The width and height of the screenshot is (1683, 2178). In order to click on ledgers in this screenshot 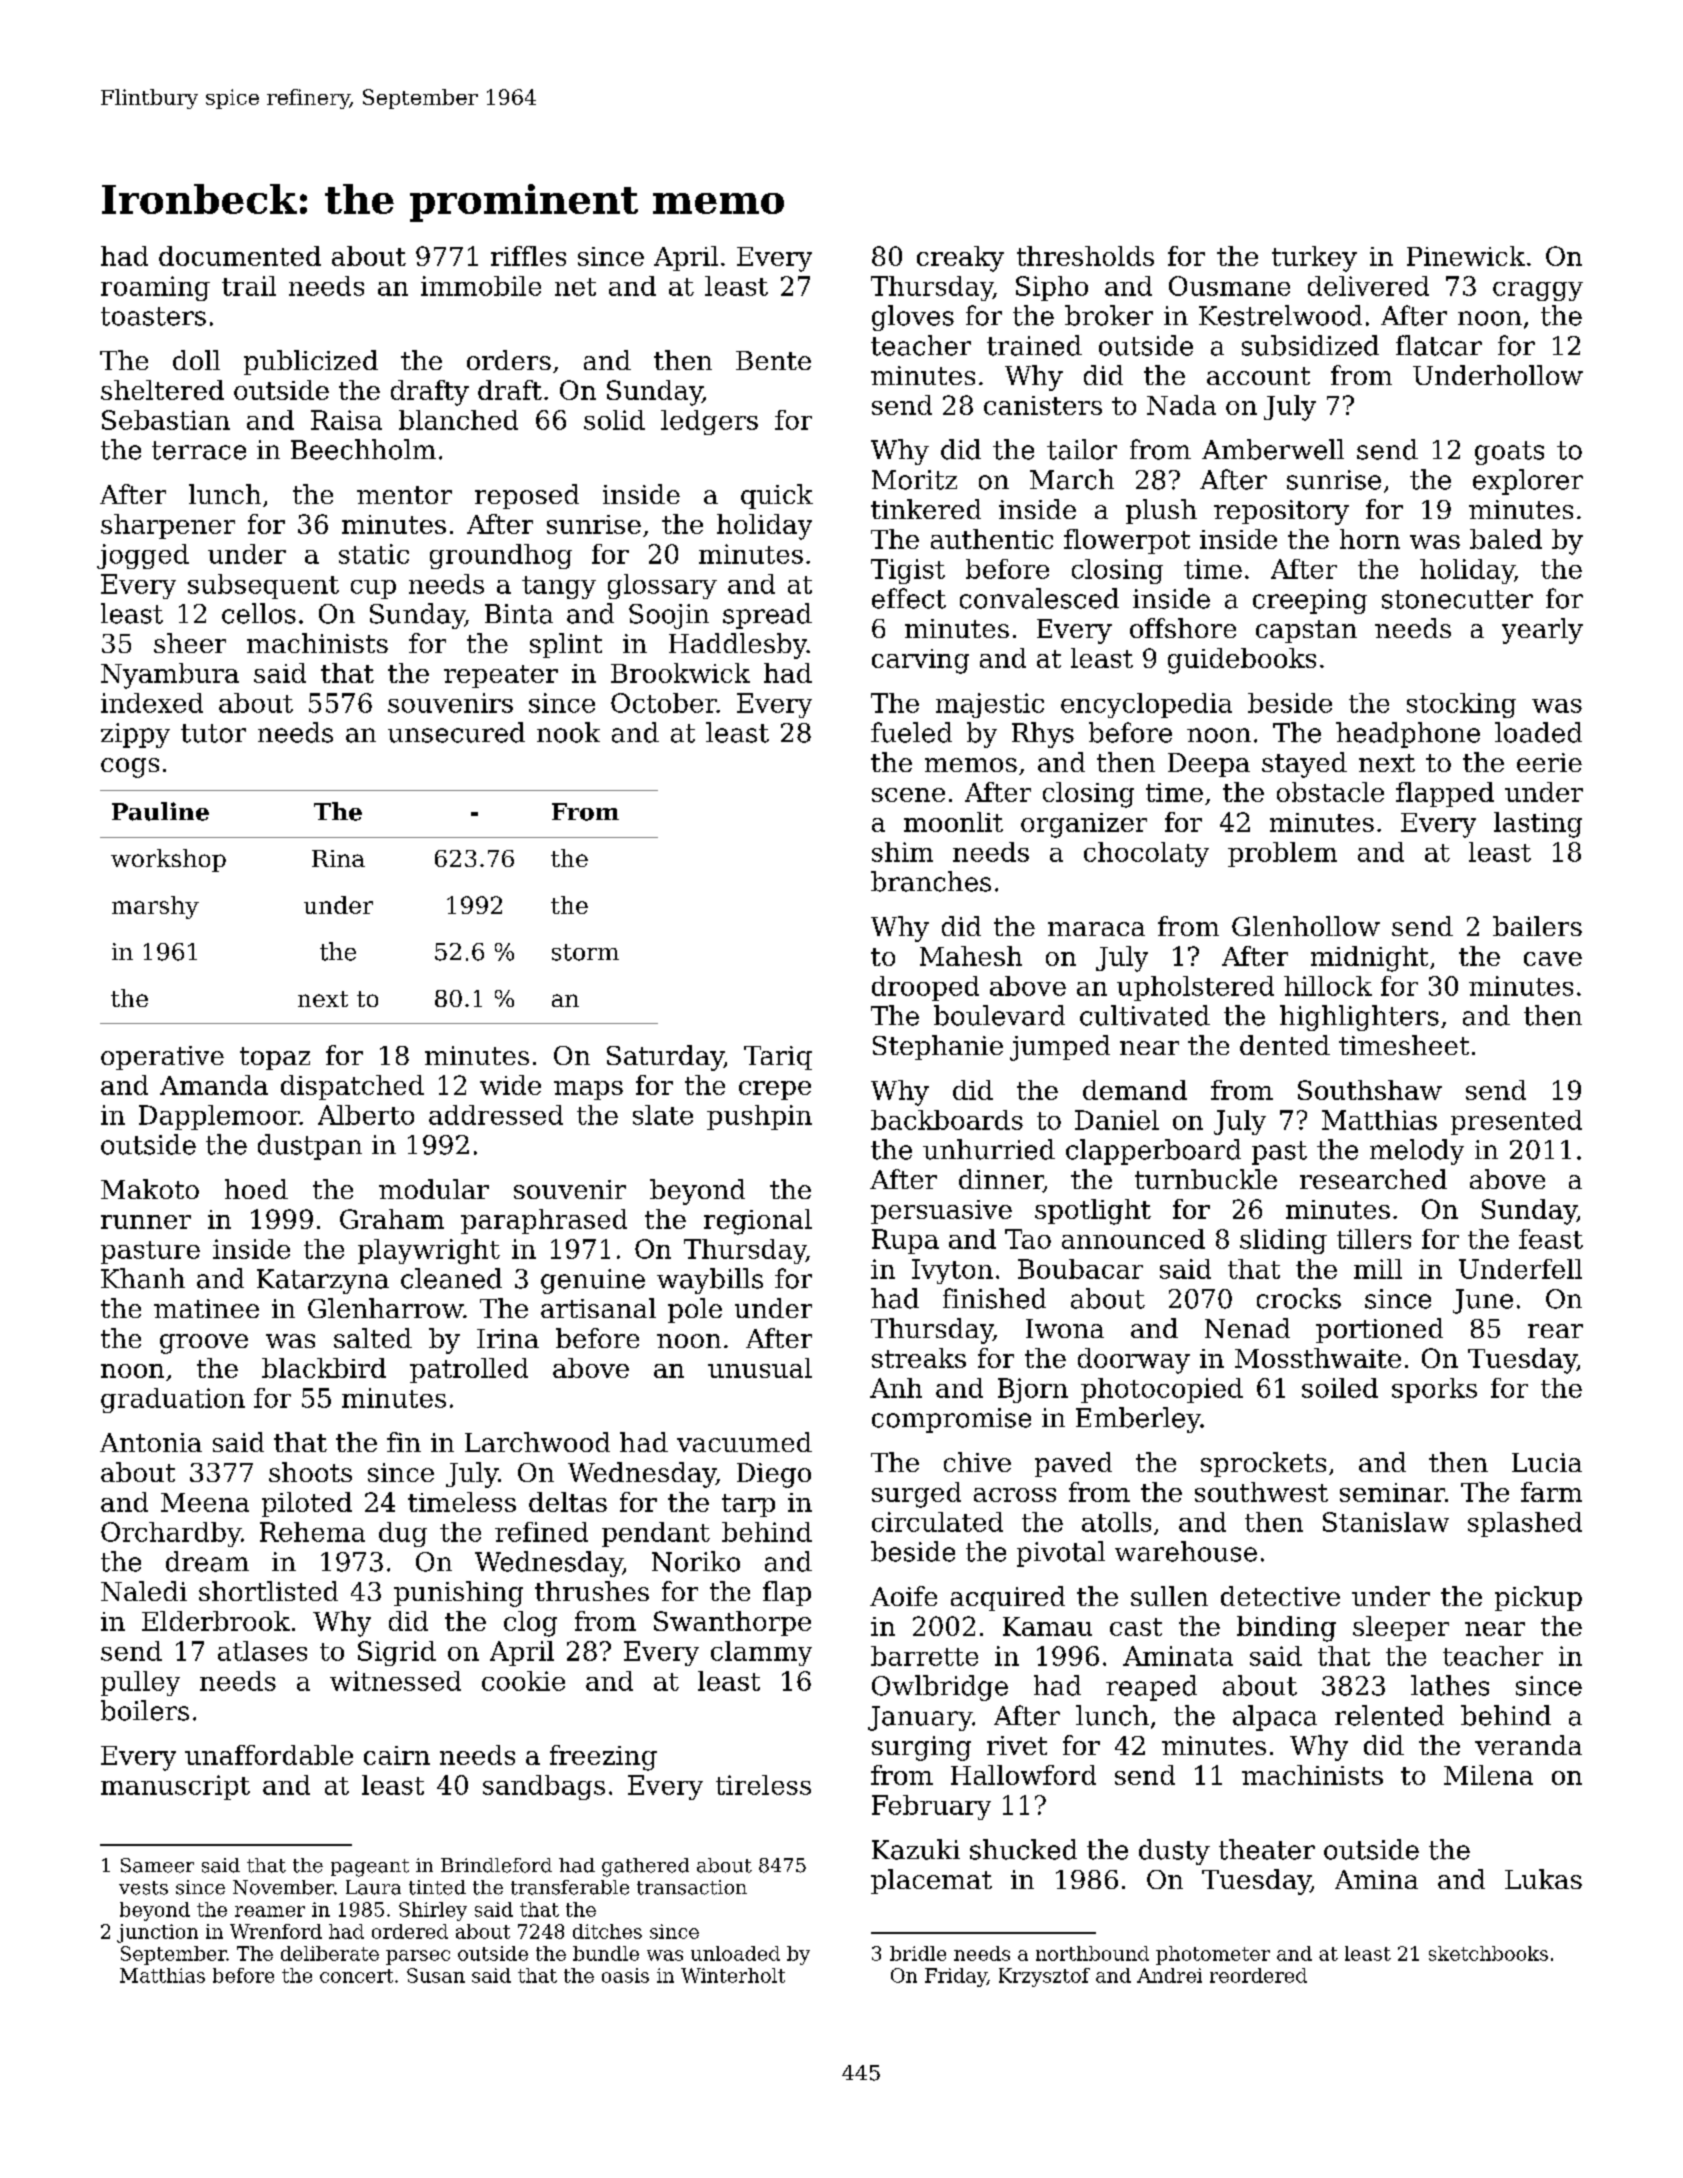, I will do `click(709, 422)`.
